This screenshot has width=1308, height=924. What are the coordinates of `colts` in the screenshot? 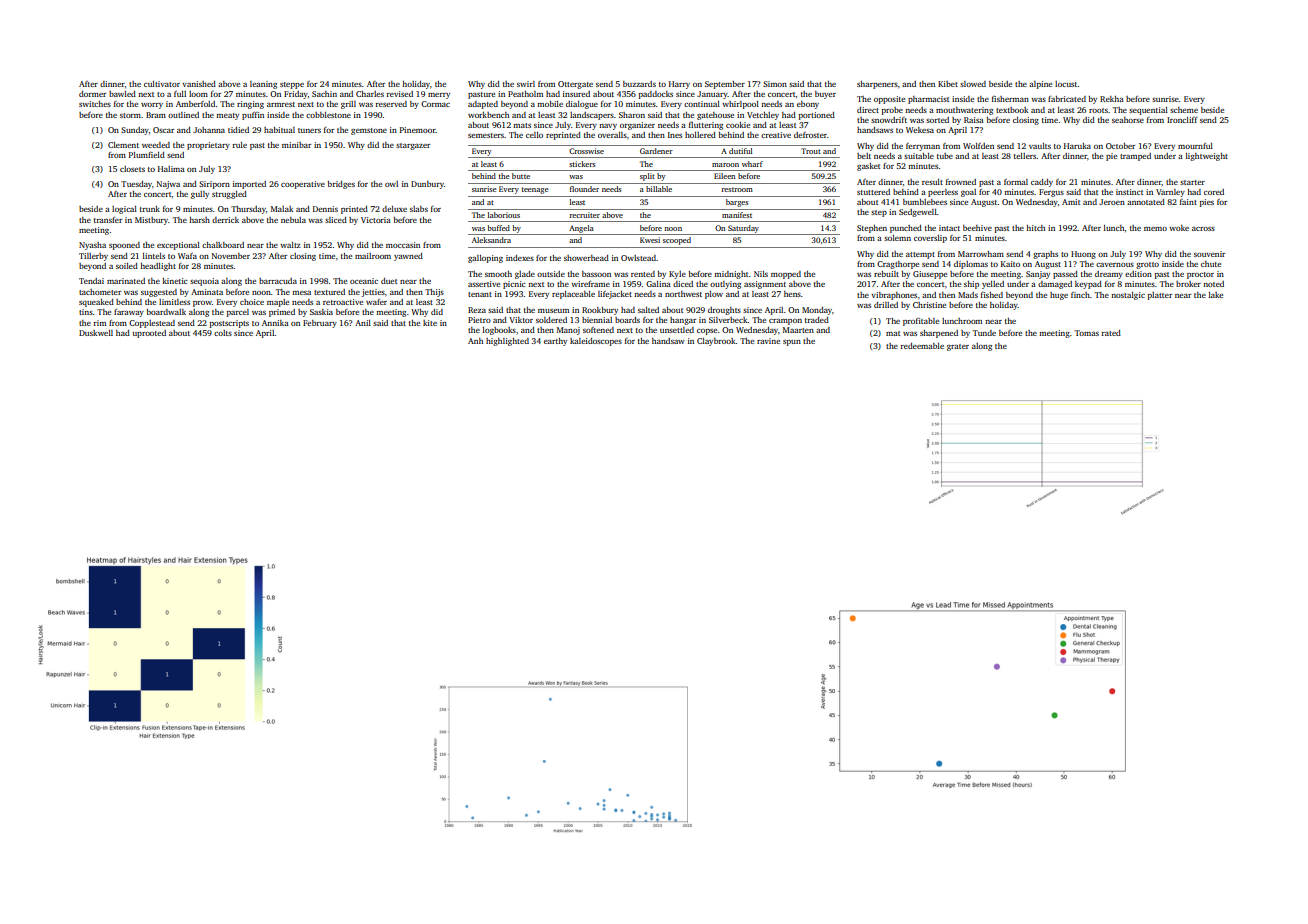 It's located at (223, 333).
